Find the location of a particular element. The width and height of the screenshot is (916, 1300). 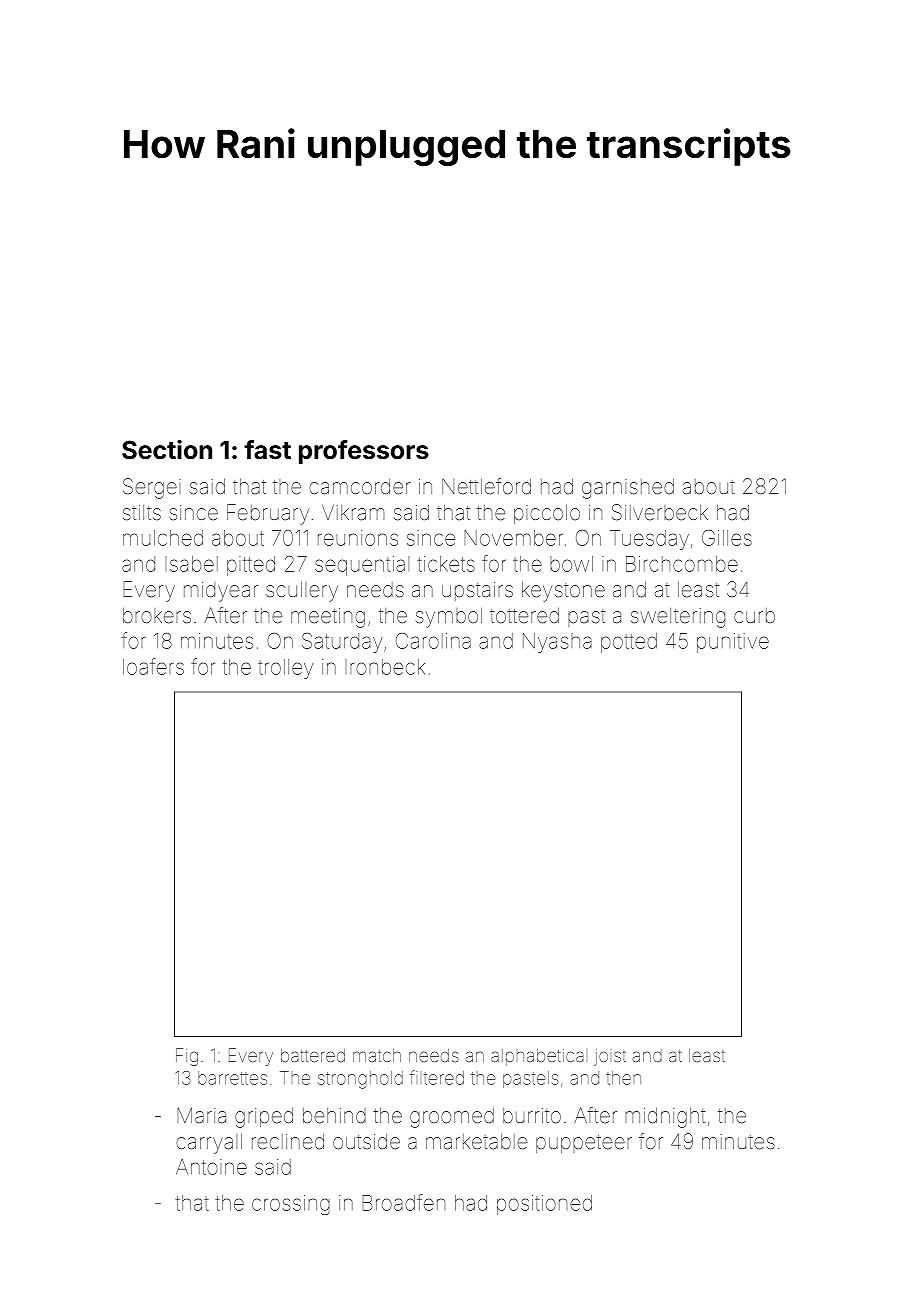

garnished is located at coordinates (628, 489).
